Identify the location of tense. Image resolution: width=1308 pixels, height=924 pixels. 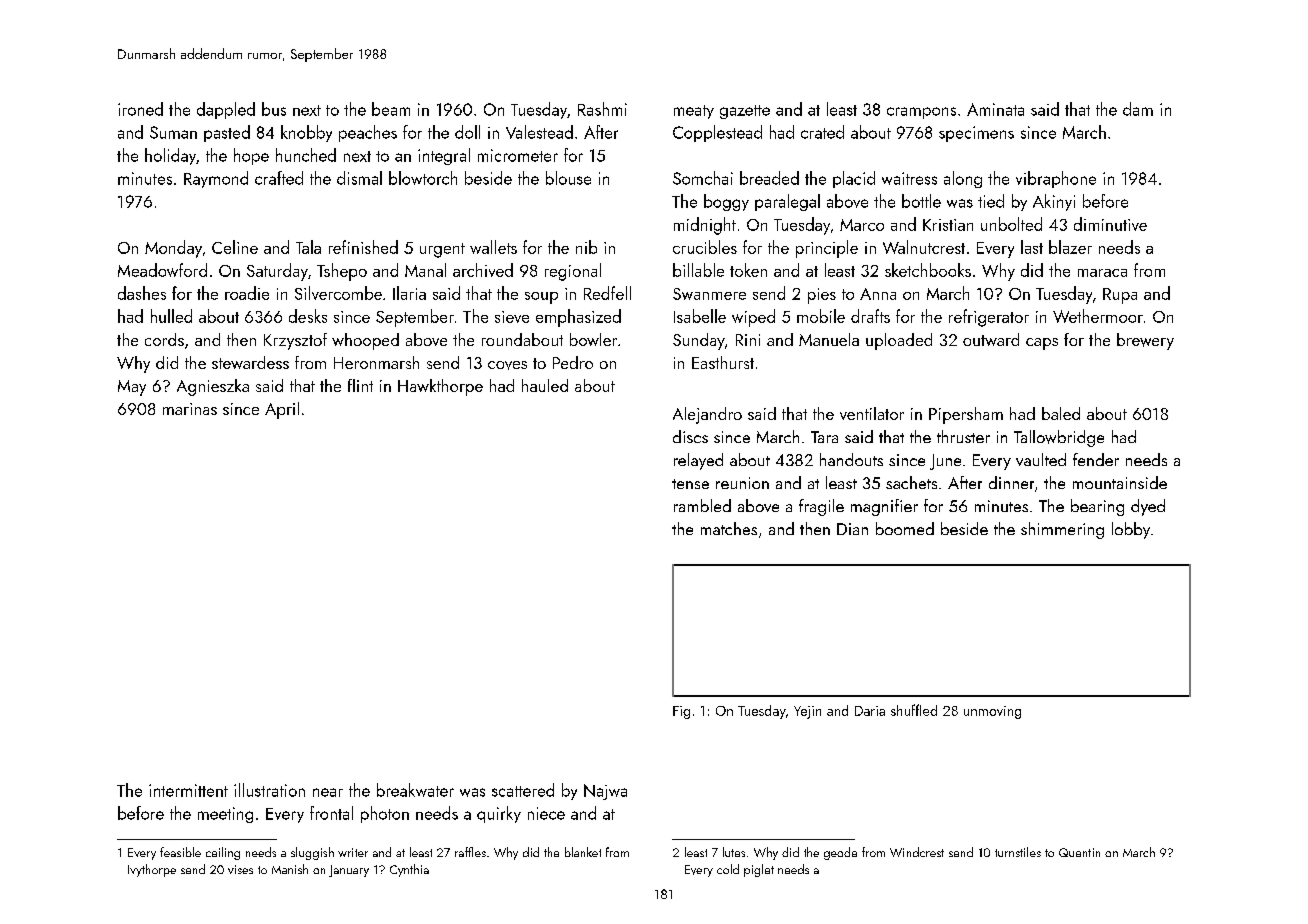
(690, 484).
